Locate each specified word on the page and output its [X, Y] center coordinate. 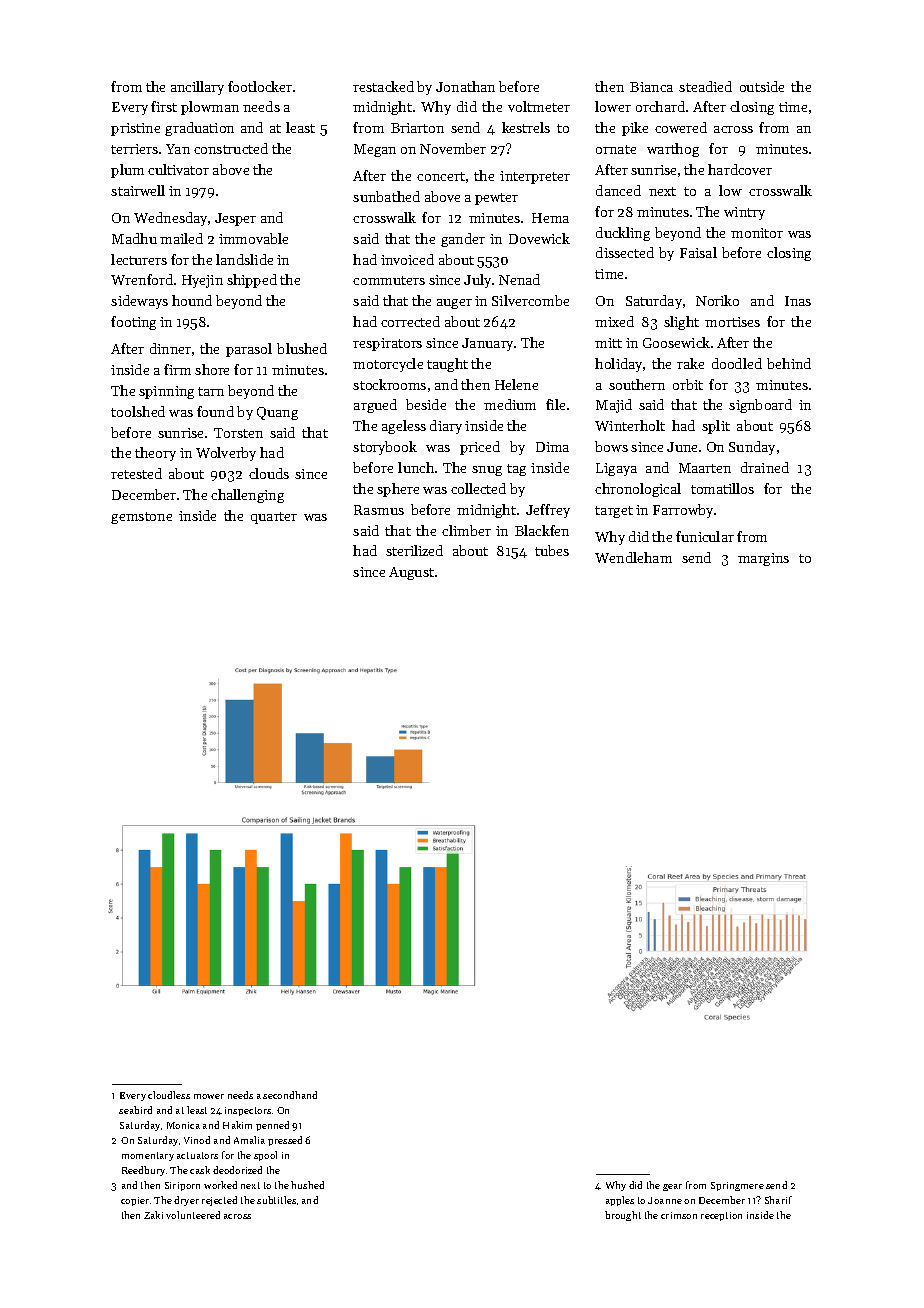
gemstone [141, 518]
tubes [552, 550]
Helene [516, 384]
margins [763, 559]
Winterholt [630, 425]
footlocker [260, 86]
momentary [148, 1156]
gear [672, 1187]
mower [209, 1096]
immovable [253, 238]
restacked [383, 86]
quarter [274, 518]
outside [762, 86]
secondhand [290, 1095]
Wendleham [633, 557]
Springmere [737, 1186]
